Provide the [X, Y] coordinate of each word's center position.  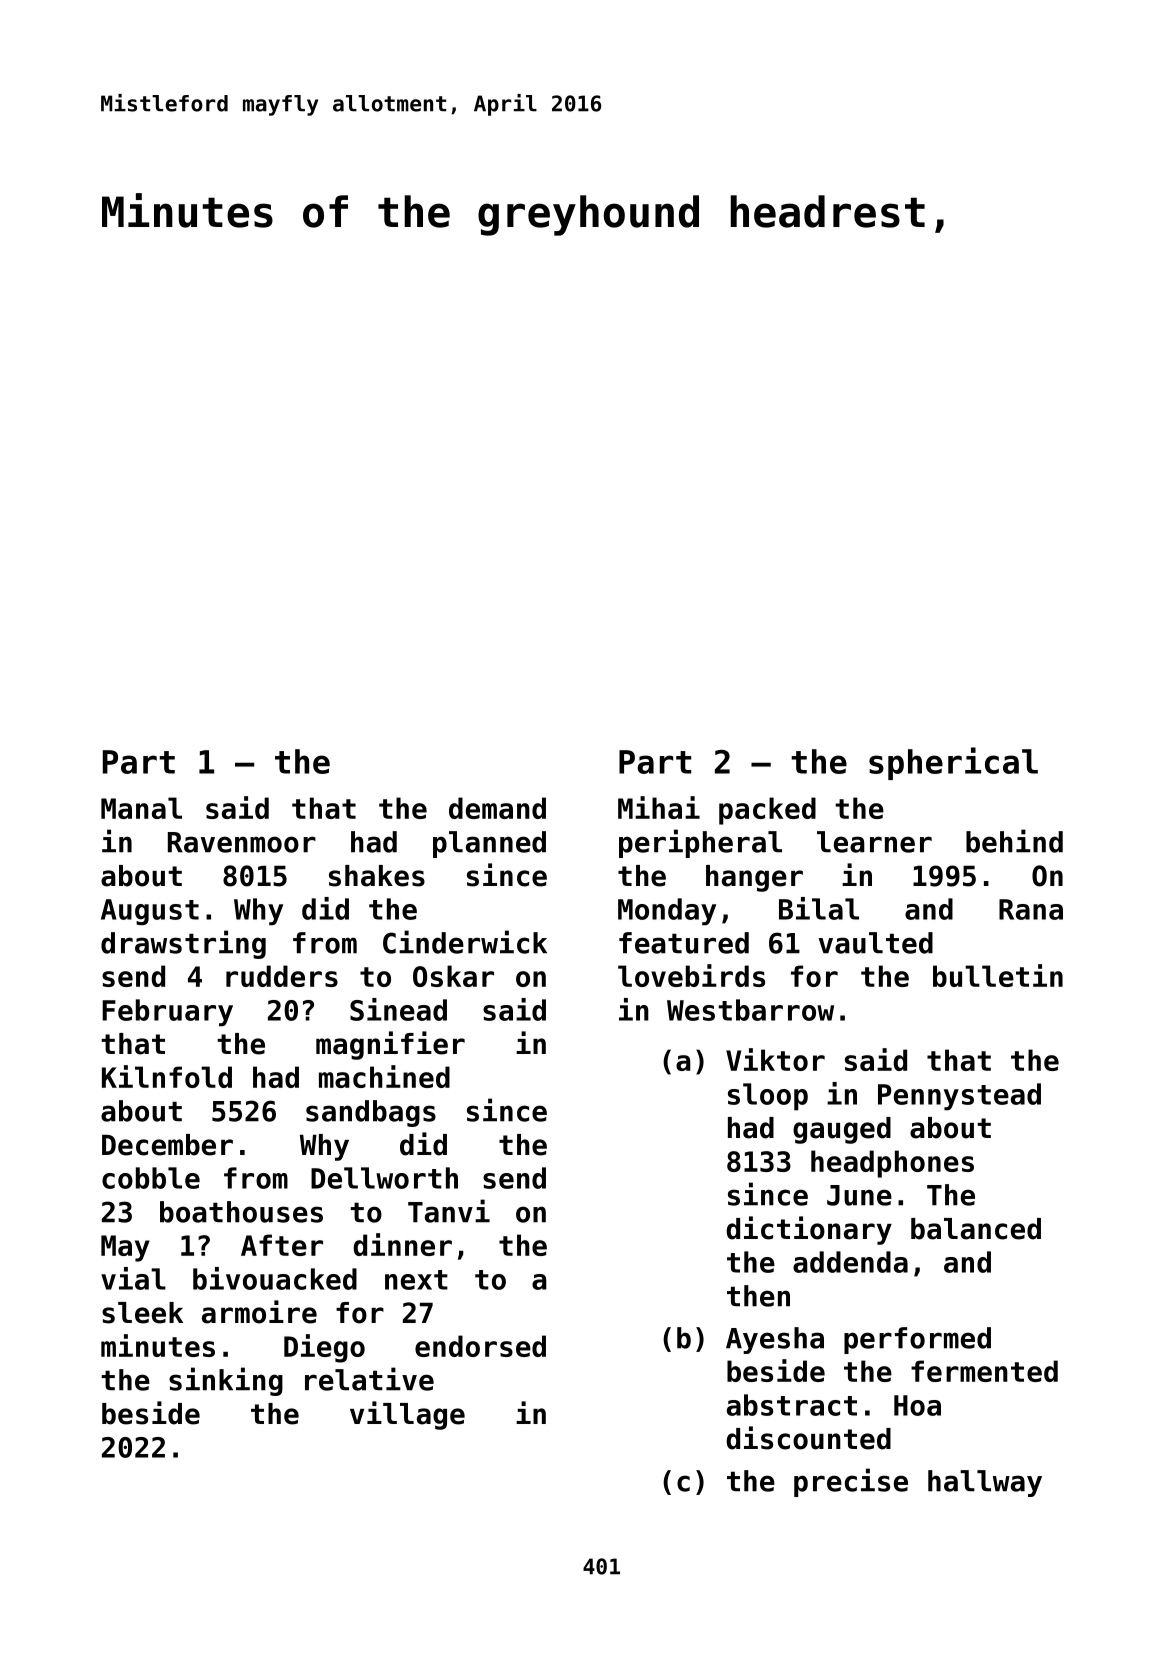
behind [1014, 841]
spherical [953, 763]
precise [851, 1482]
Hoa [917, 1405]
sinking [226, 1381]
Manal [141, 808]
